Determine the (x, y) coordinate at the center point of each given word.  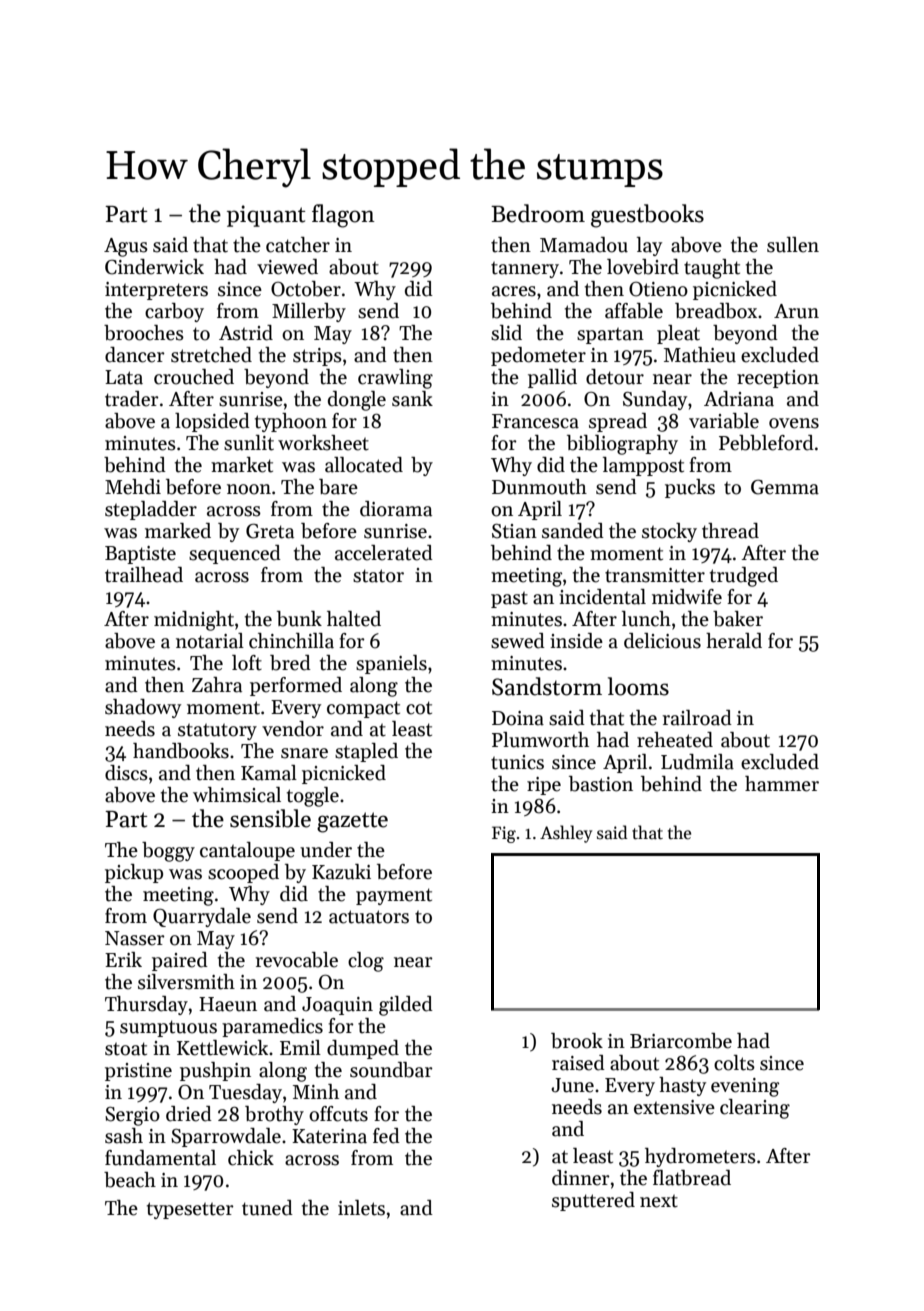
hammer (782, 784)
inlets (361, 1208)
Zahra (217, 685)
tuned (267, 1208)
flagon (343, 216)
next (659, 1201)
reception (778, 379)
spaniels (391, 664)
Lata (124, 377)
